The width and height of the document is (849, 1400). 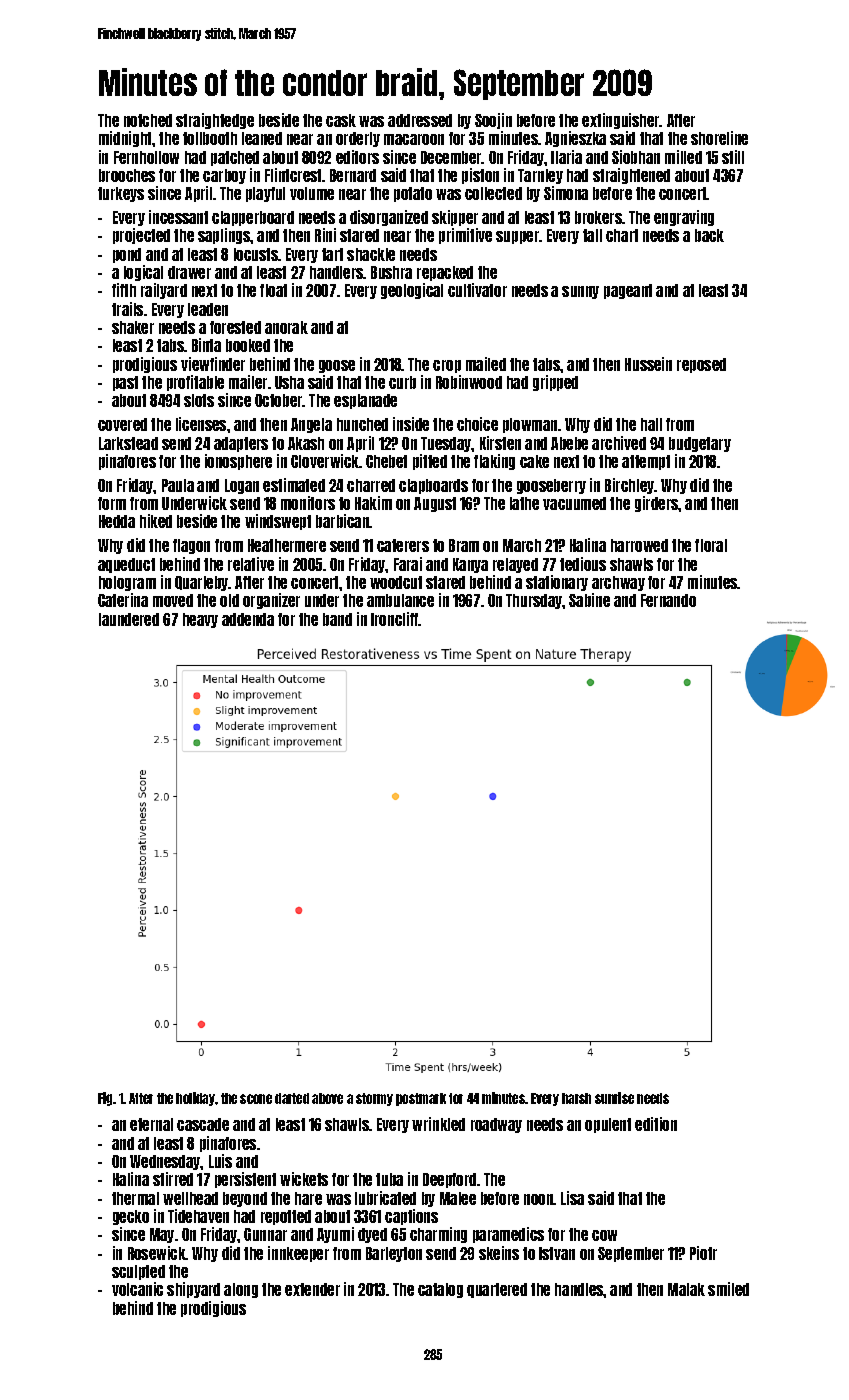 I want to click on harsh, so click(x=576, y=1098).
